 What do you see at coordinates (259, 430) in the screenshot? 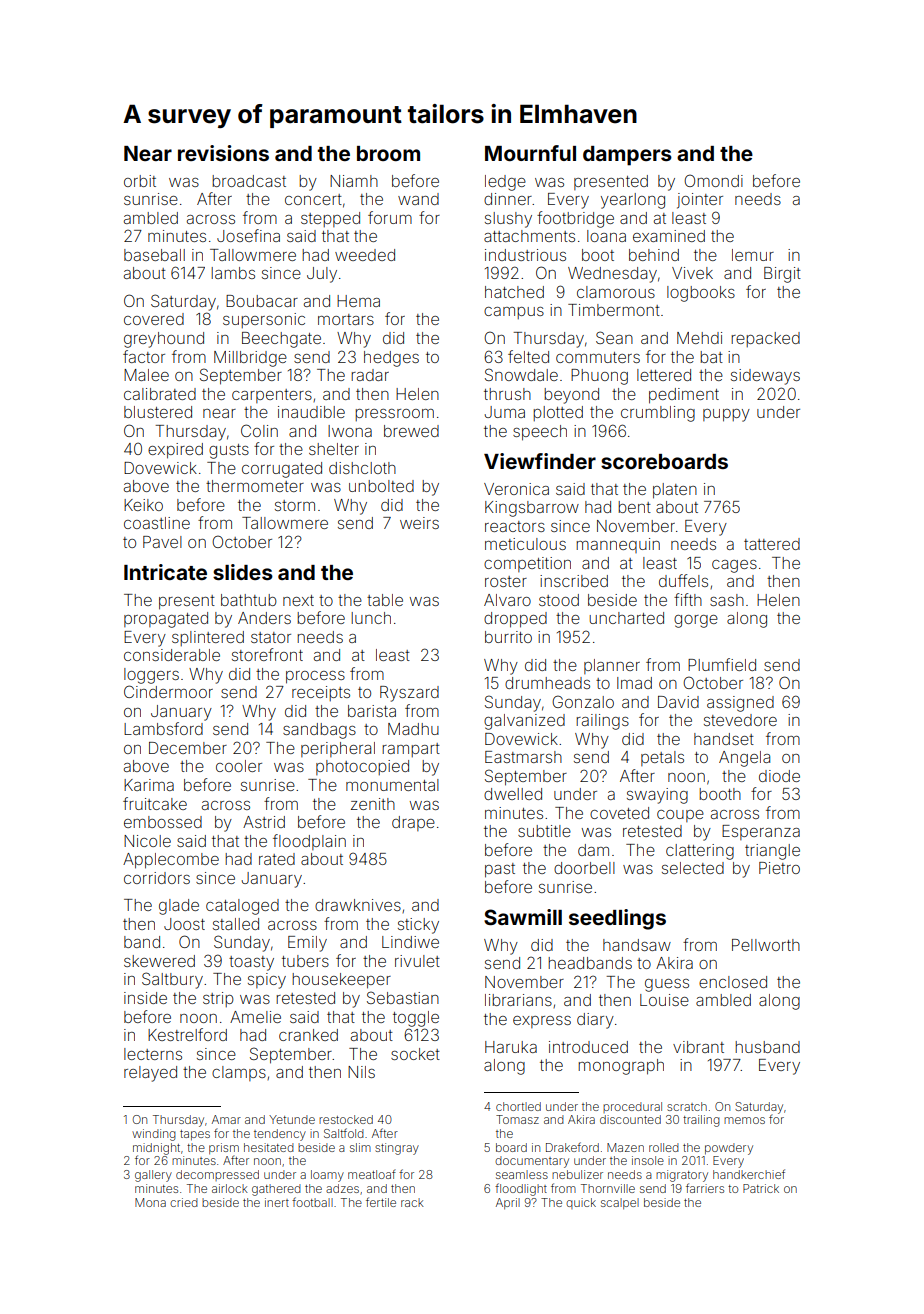
I see `Colin` at bounding box center [259, 430].
